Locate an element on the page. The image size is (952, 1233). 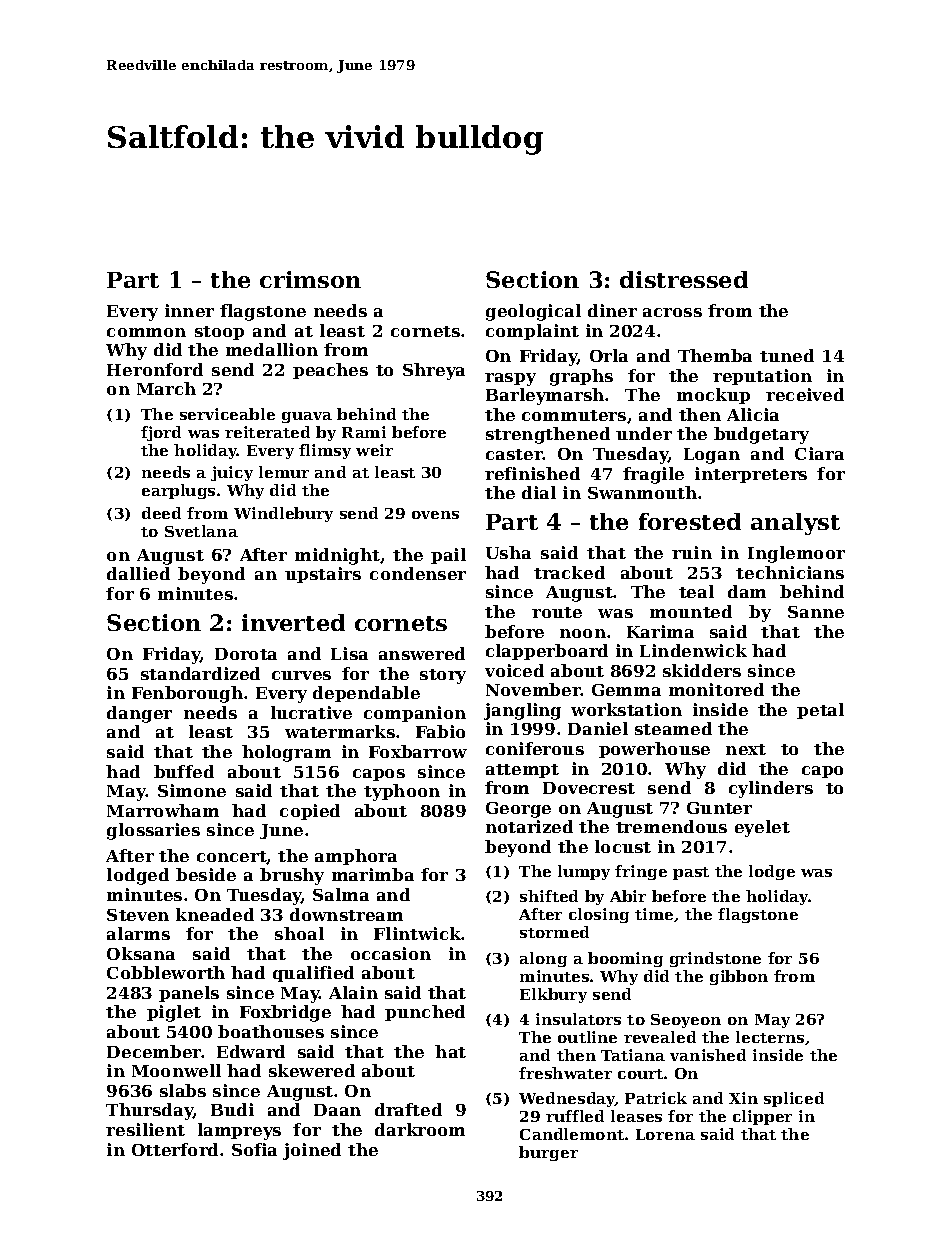
buffed is located at coordinates (184, 771).
